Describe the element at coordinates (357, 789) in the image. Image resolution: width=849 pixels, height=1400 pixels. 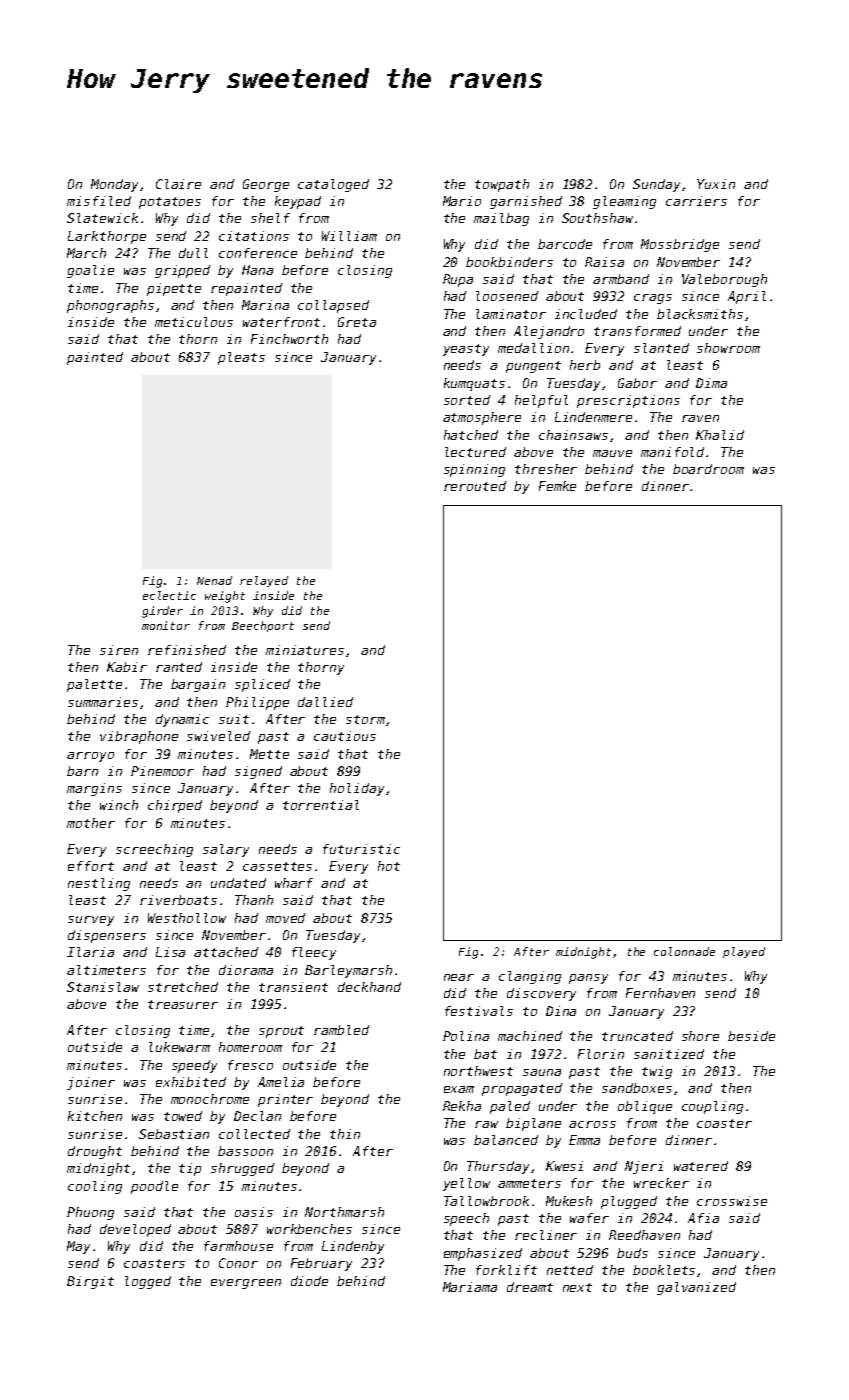
I see `holiday` at that location.
